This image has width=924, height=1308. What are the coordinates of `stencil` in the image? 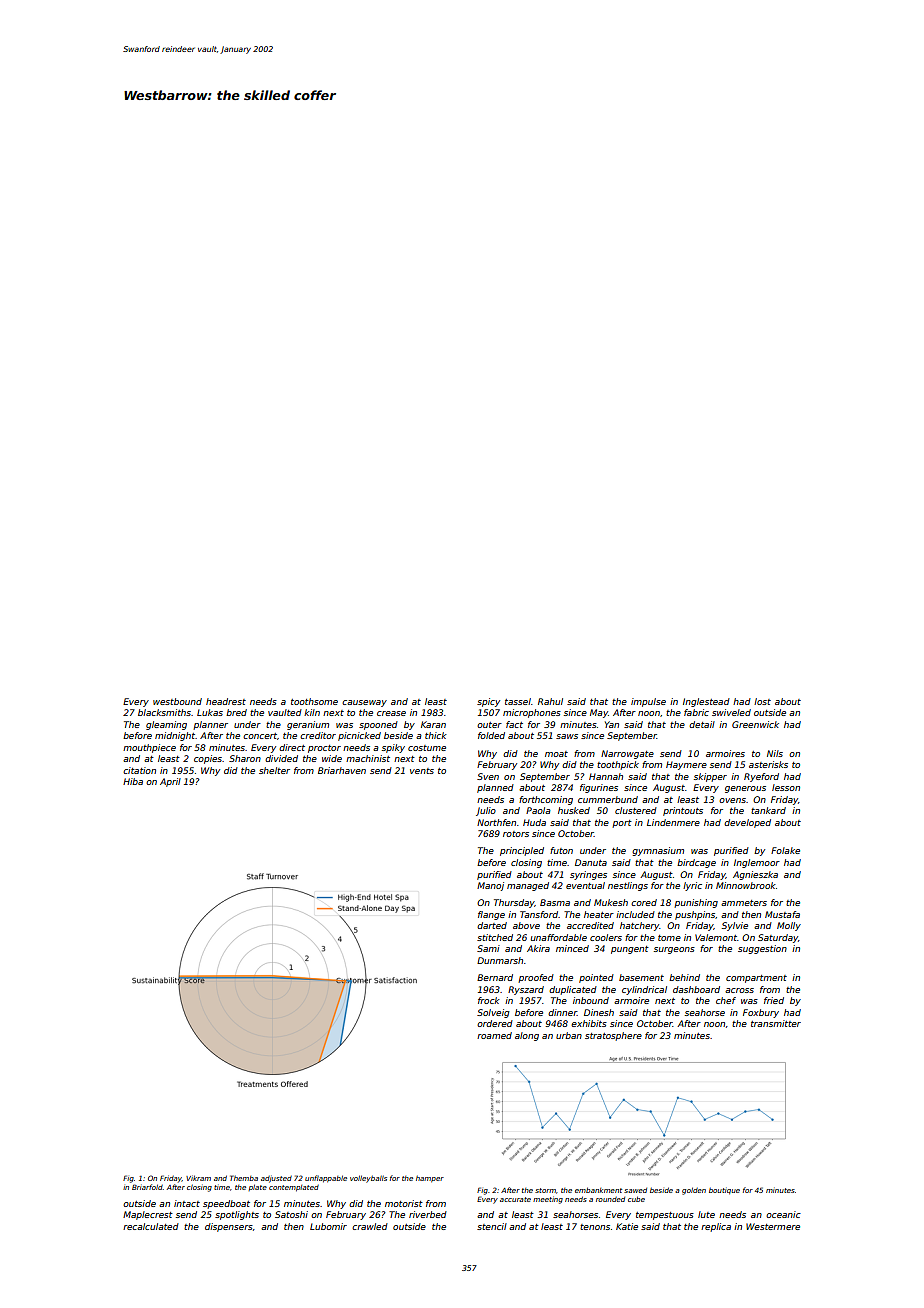 It's located at (492, 1226).
